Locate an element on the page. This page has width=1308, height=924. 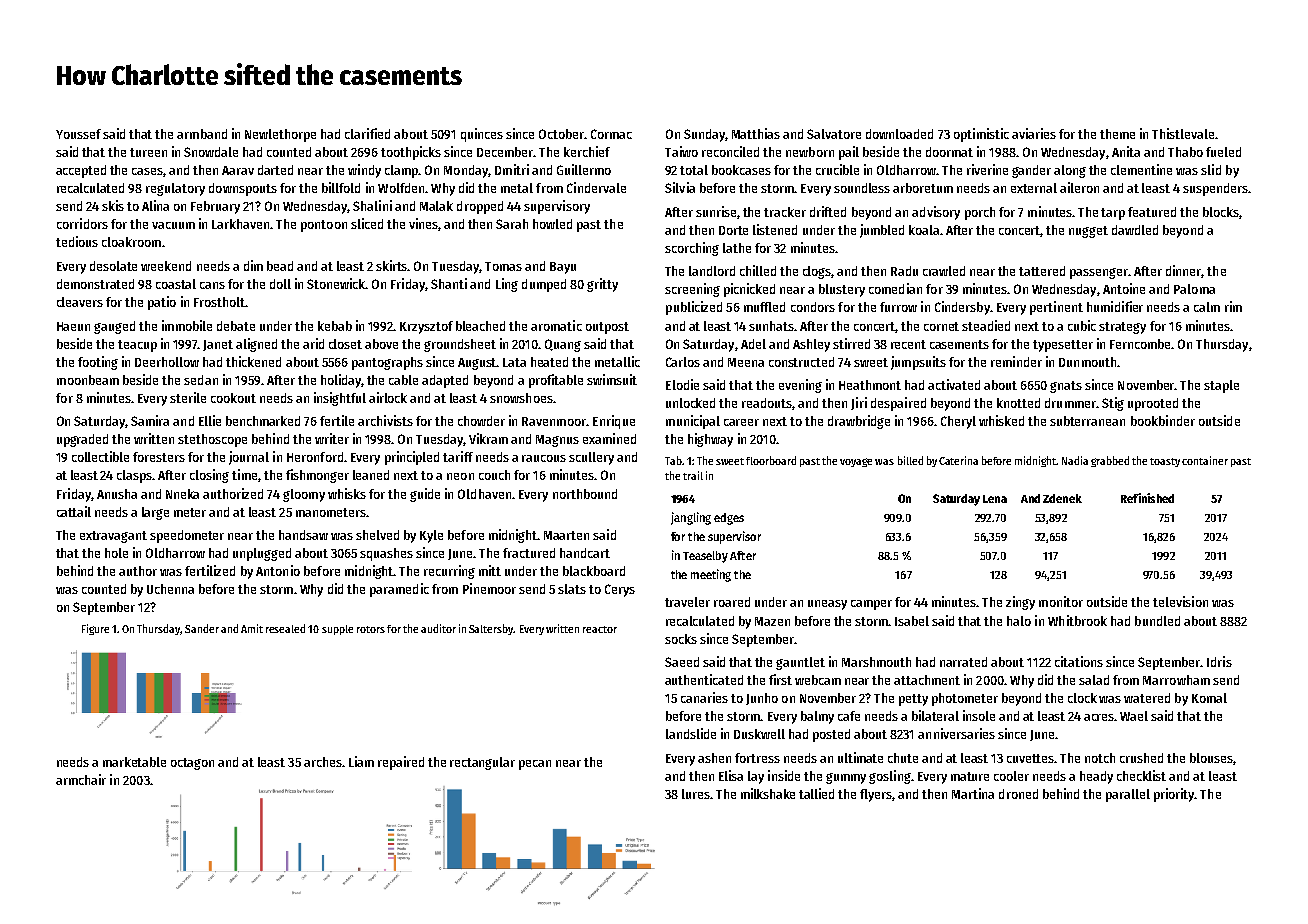
citations is located at coordinates (1079, 661).
